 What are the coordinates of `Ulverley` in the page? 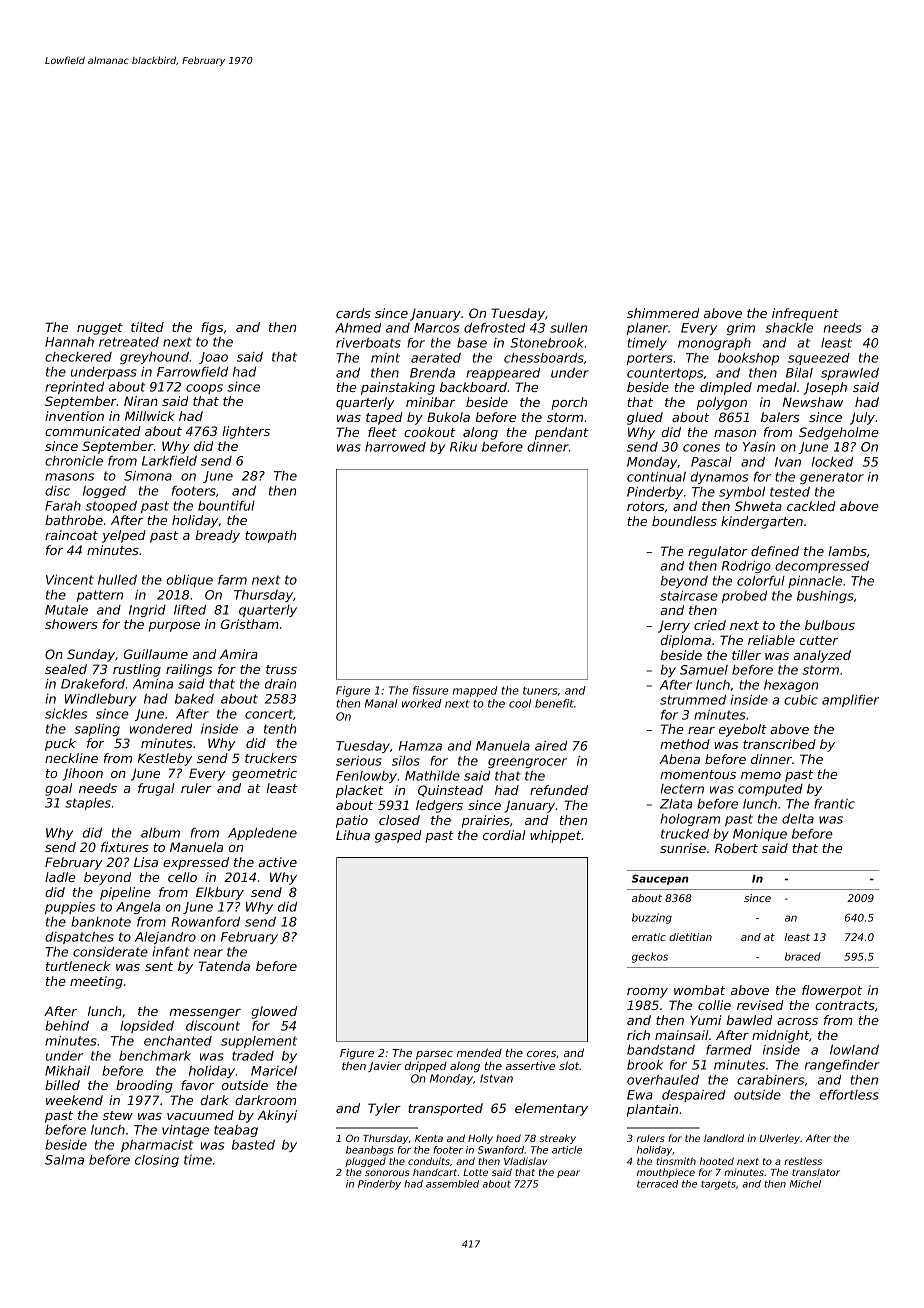 It's located at (780, 1139).
